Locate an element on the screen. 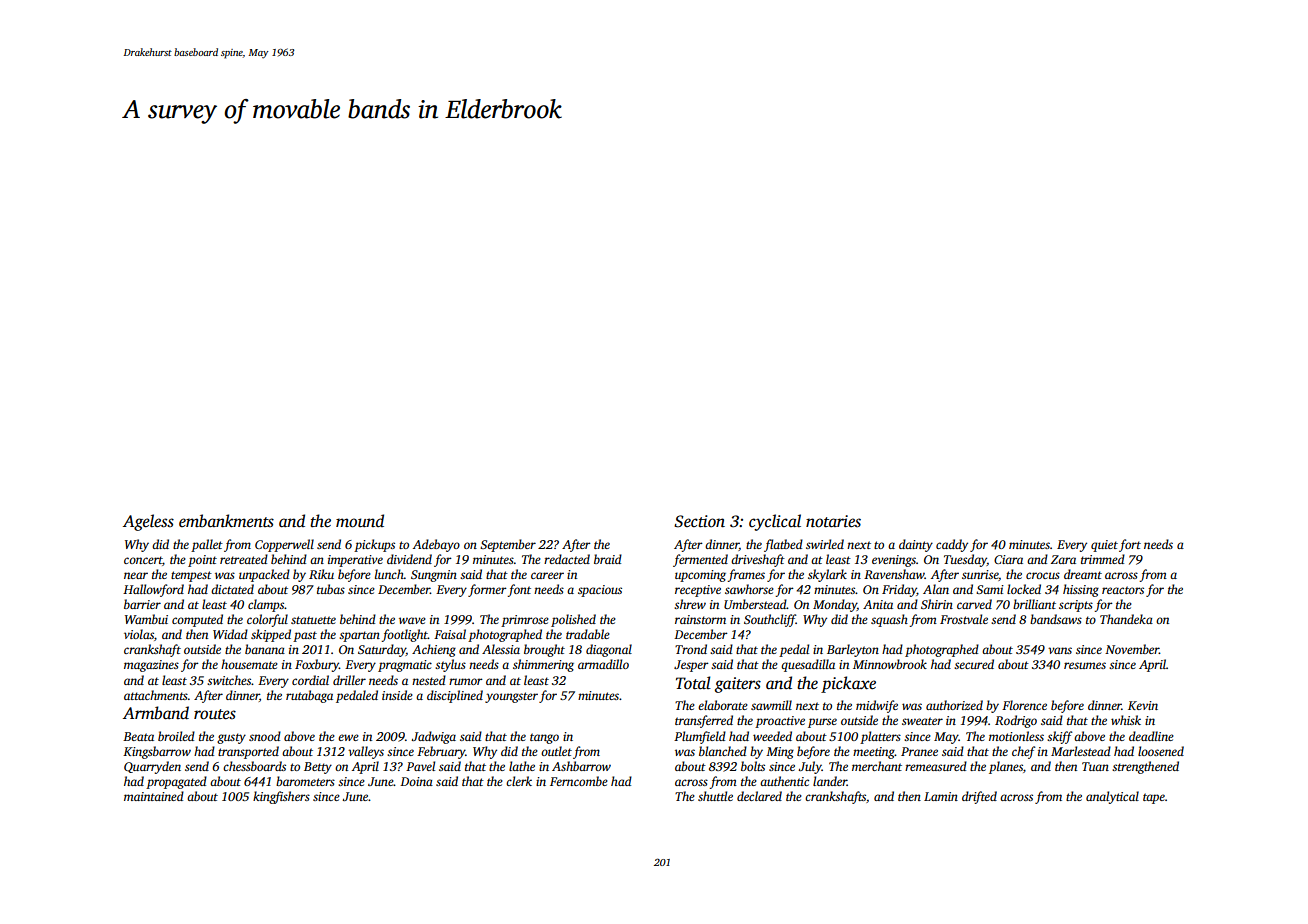 This screenshot has height=924, width=1308. Section is located at coordinates (699, 521).
